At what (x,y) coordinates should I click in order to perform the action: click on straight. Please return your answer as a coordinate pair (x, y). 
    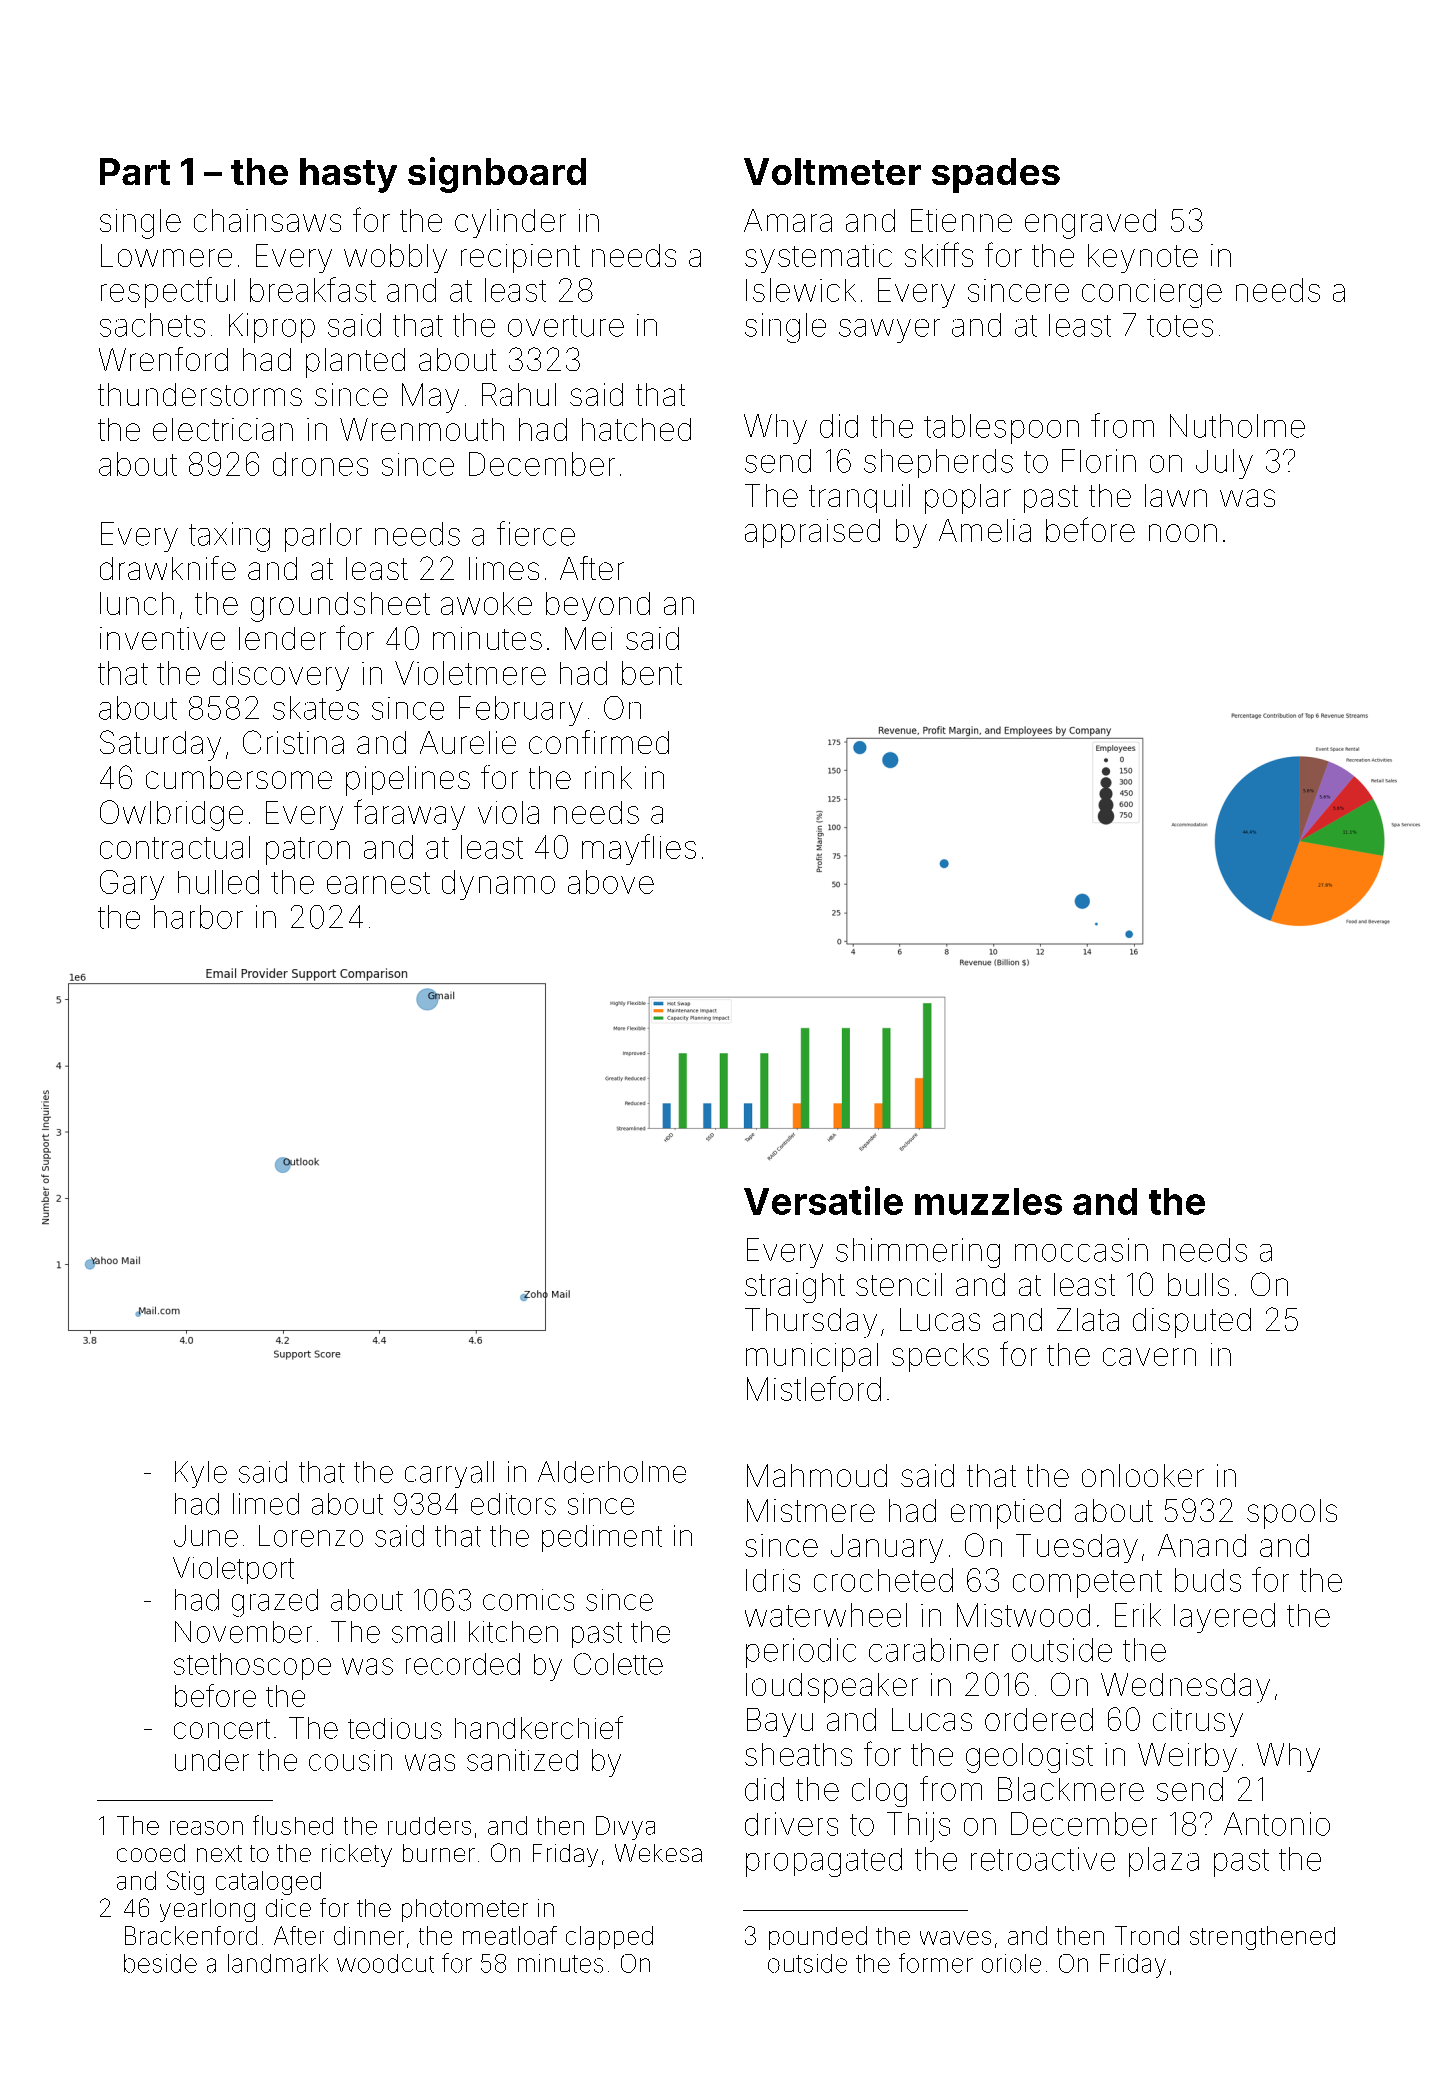
    Looking at the image, I should click on (795, 1288).
